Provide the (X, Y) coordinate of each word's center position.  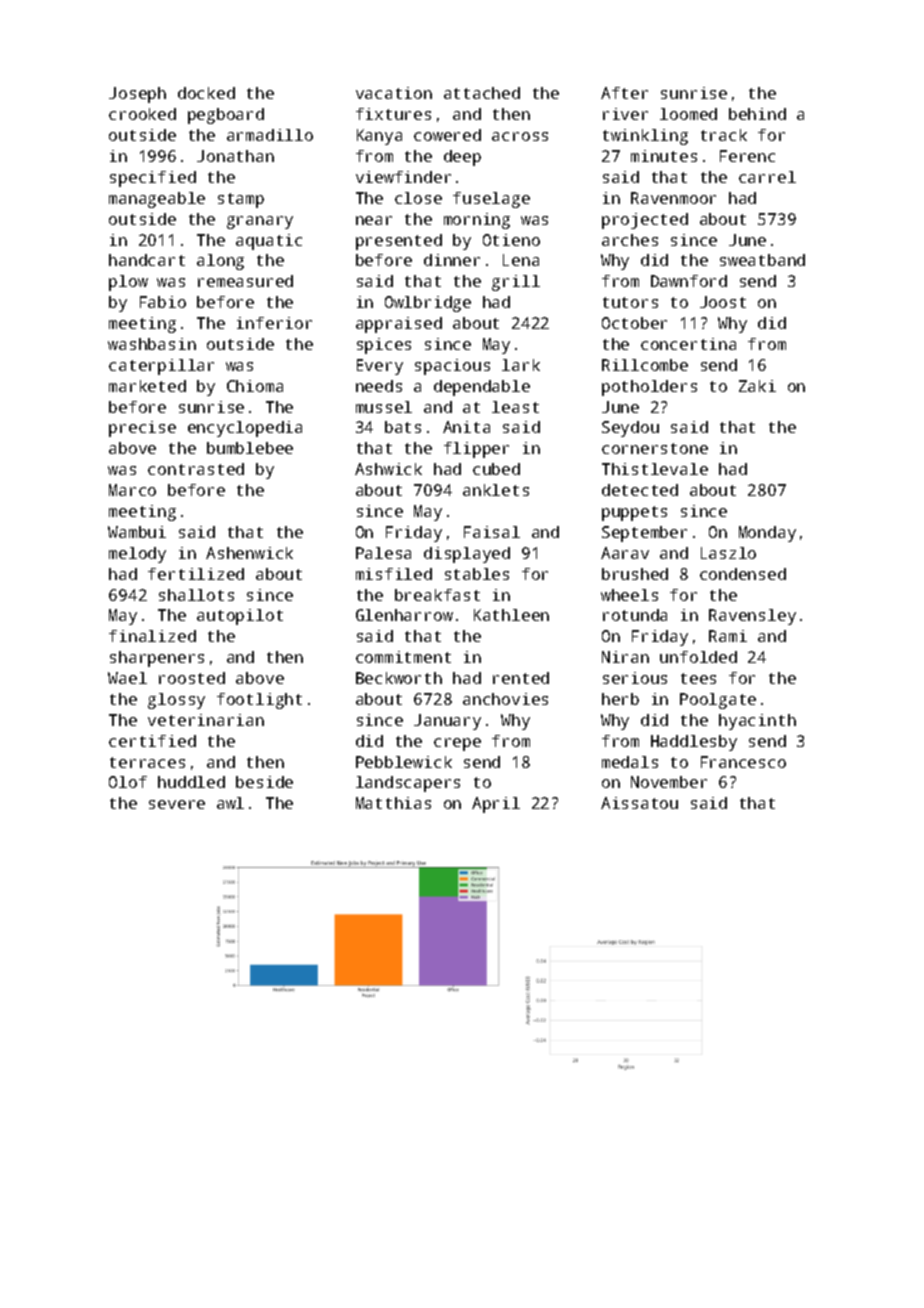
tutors (630, 302)
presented (399, 242)
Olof (128, 782)
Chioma (255, 386)
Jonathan (235, 156)
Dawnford (689, 281)
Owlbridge (428, 304)
